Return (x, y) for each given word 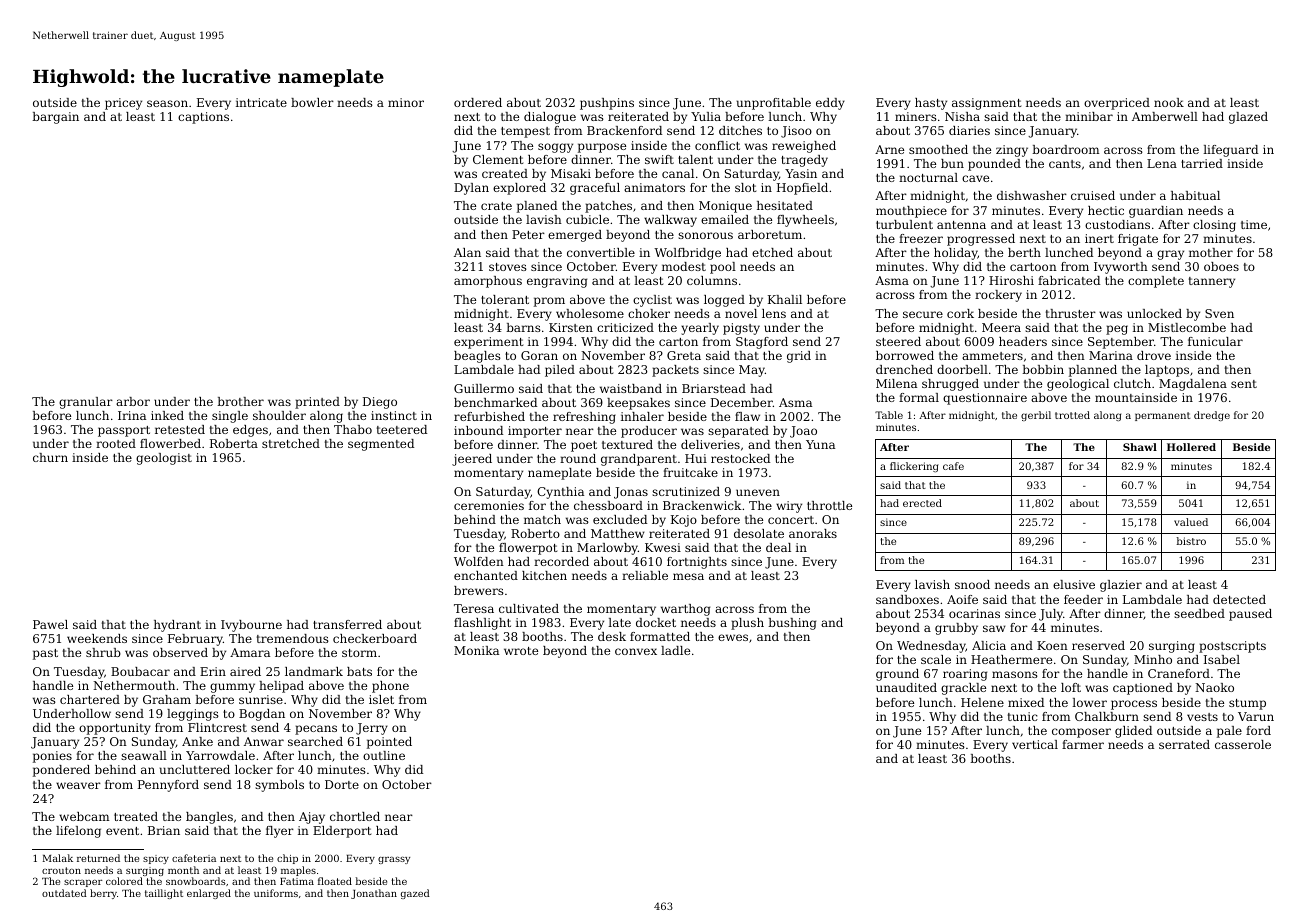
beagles (477, 357)
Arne (889, 149)
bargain (55, 118)
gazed (415, 894)
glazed (1248, 118)
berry (103, 894)
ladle (675, 650)
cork (960, 313)
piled (560, 371)
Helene (982, 702)
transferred (347, 624)
